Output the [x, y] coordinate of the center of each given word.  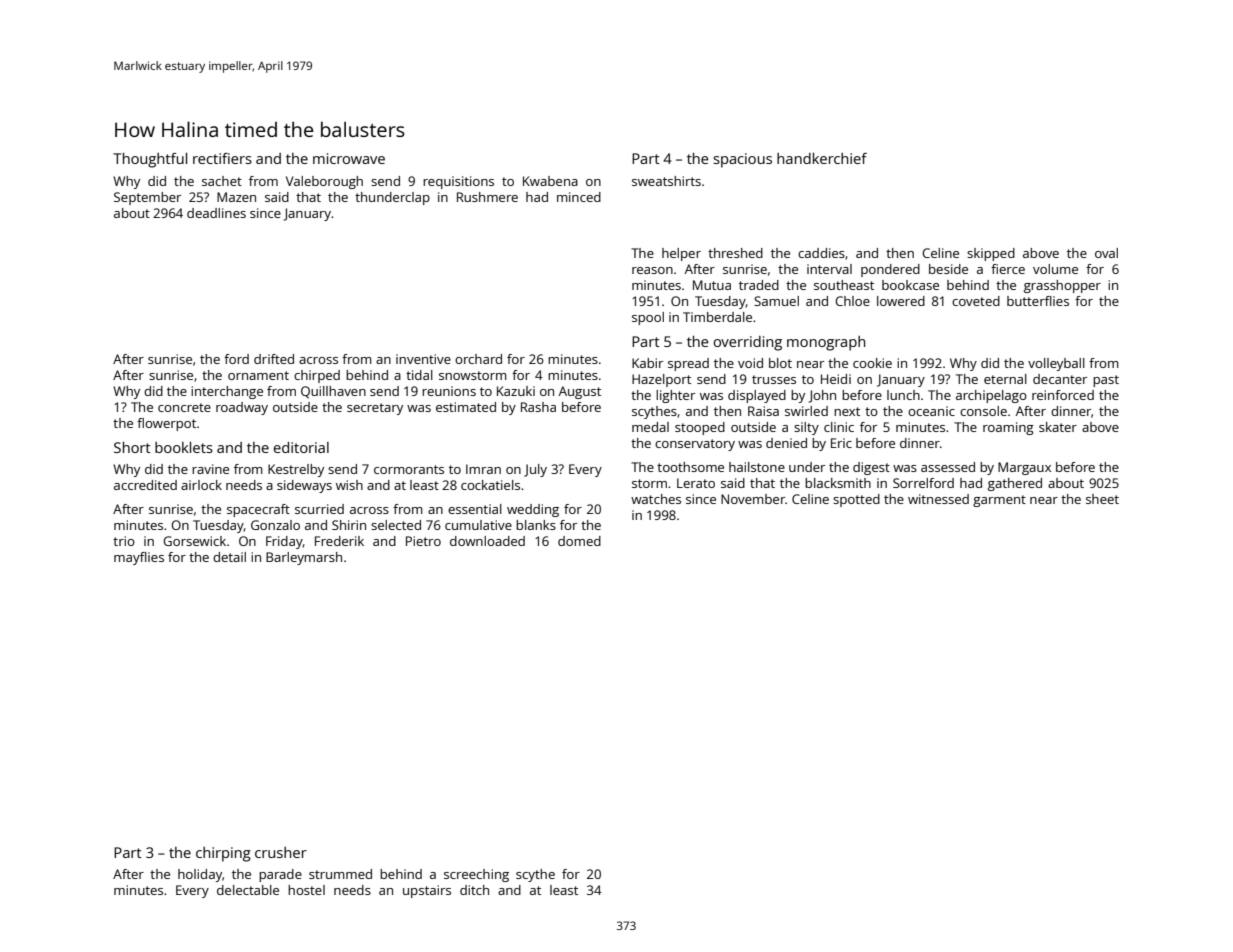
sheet [1102, 499]
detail [229, 557]
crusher [281, 852]
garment [999, 501]
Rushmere [487, 197]
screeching [476, 875]
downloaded [487, 541]
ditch [474, 890]
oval [1106, 253]
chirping [223, 854]
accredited [145, 485]
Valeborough [324, 182]
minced [579, 197]
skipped [991, 254]
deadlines [216, 213]
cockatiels [490, 485]
